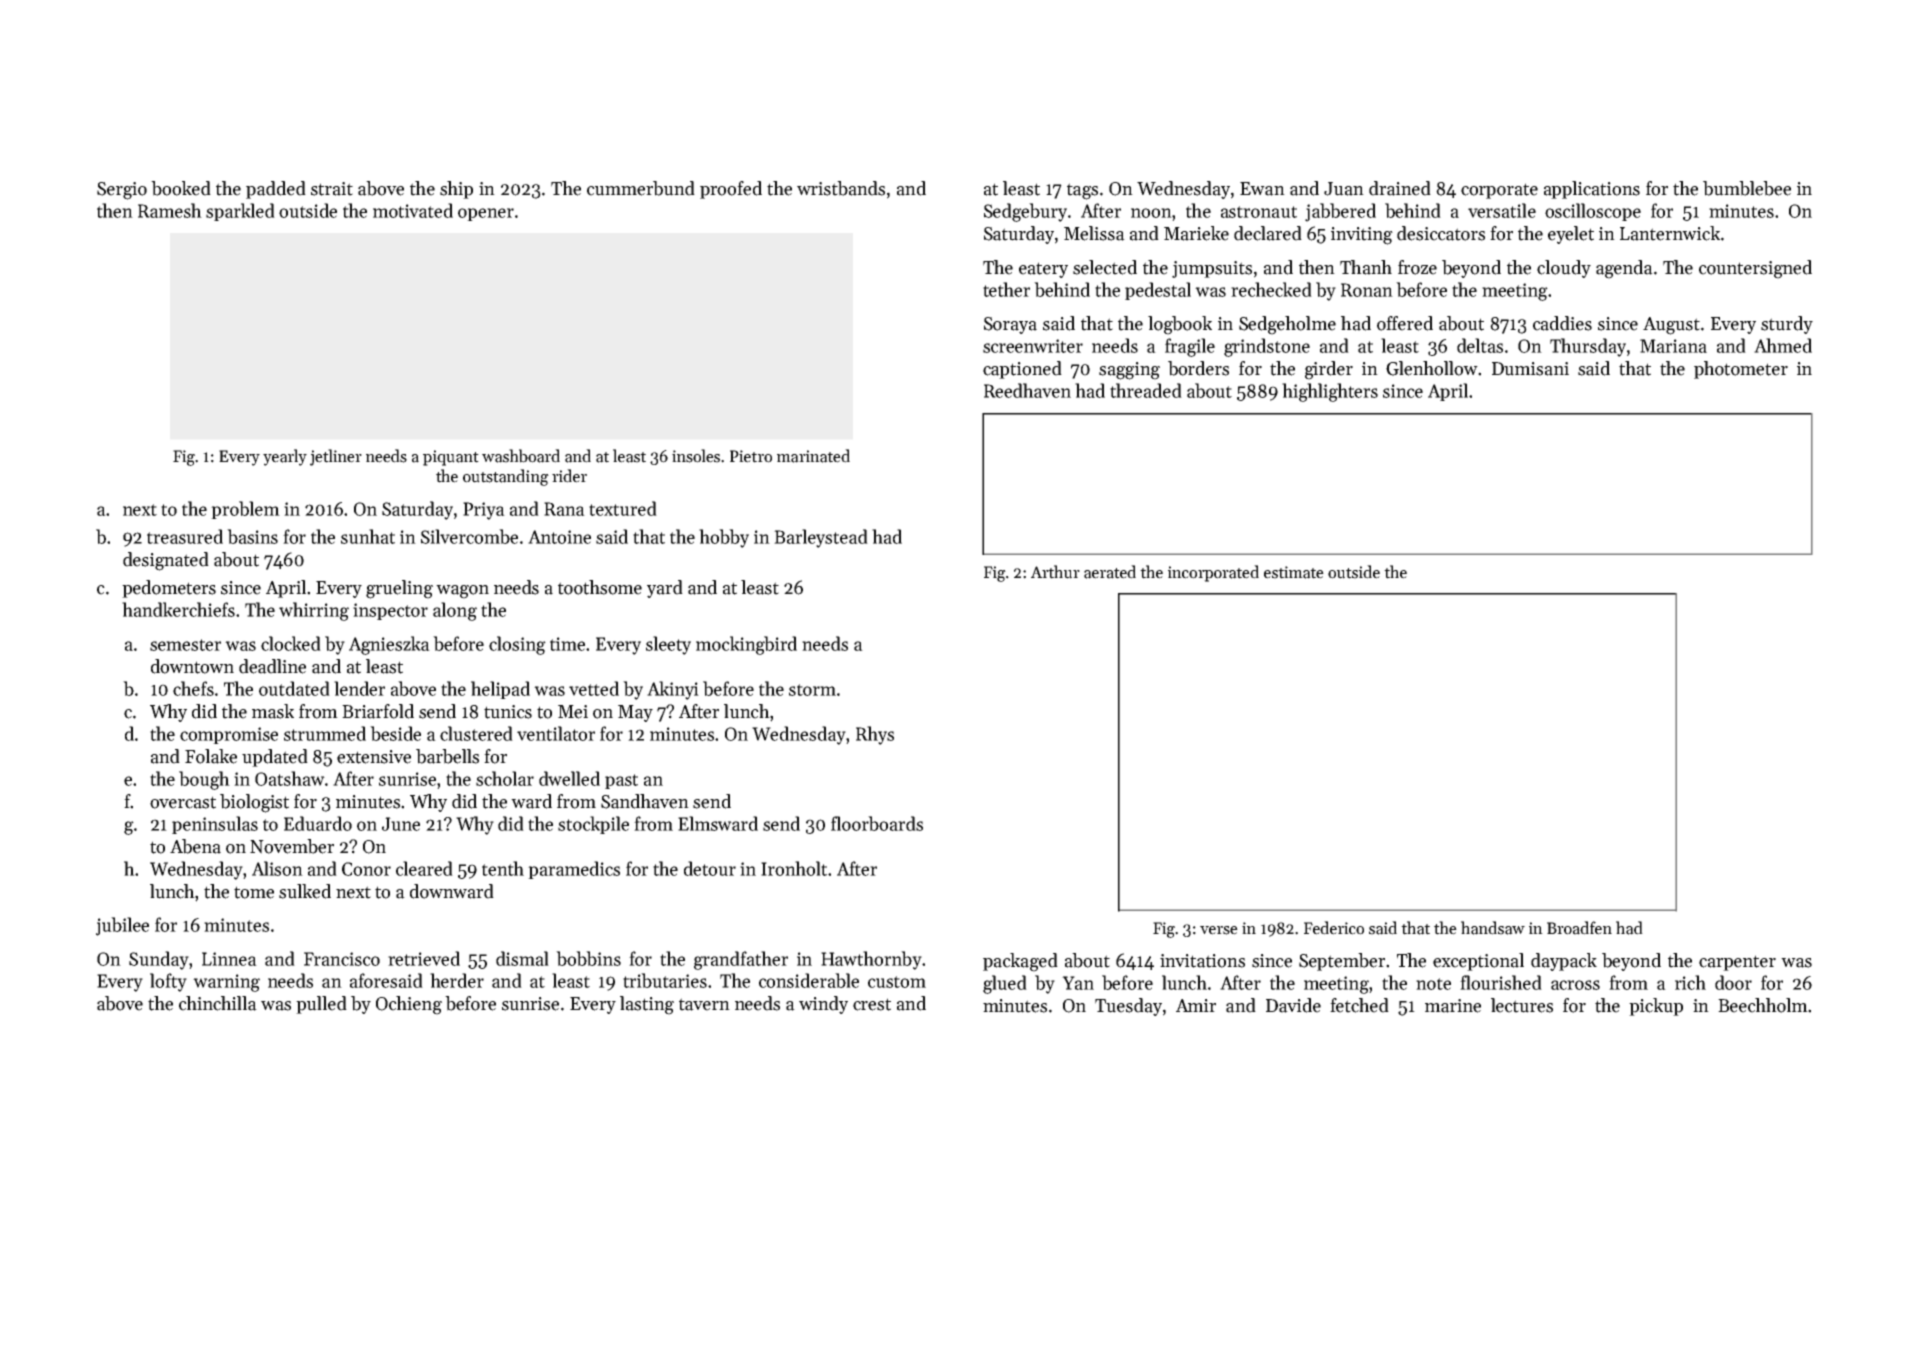  What do you see at coordinates (812, 690) in the screenshot?
I see `storm` at bounding box center [812, 690].
